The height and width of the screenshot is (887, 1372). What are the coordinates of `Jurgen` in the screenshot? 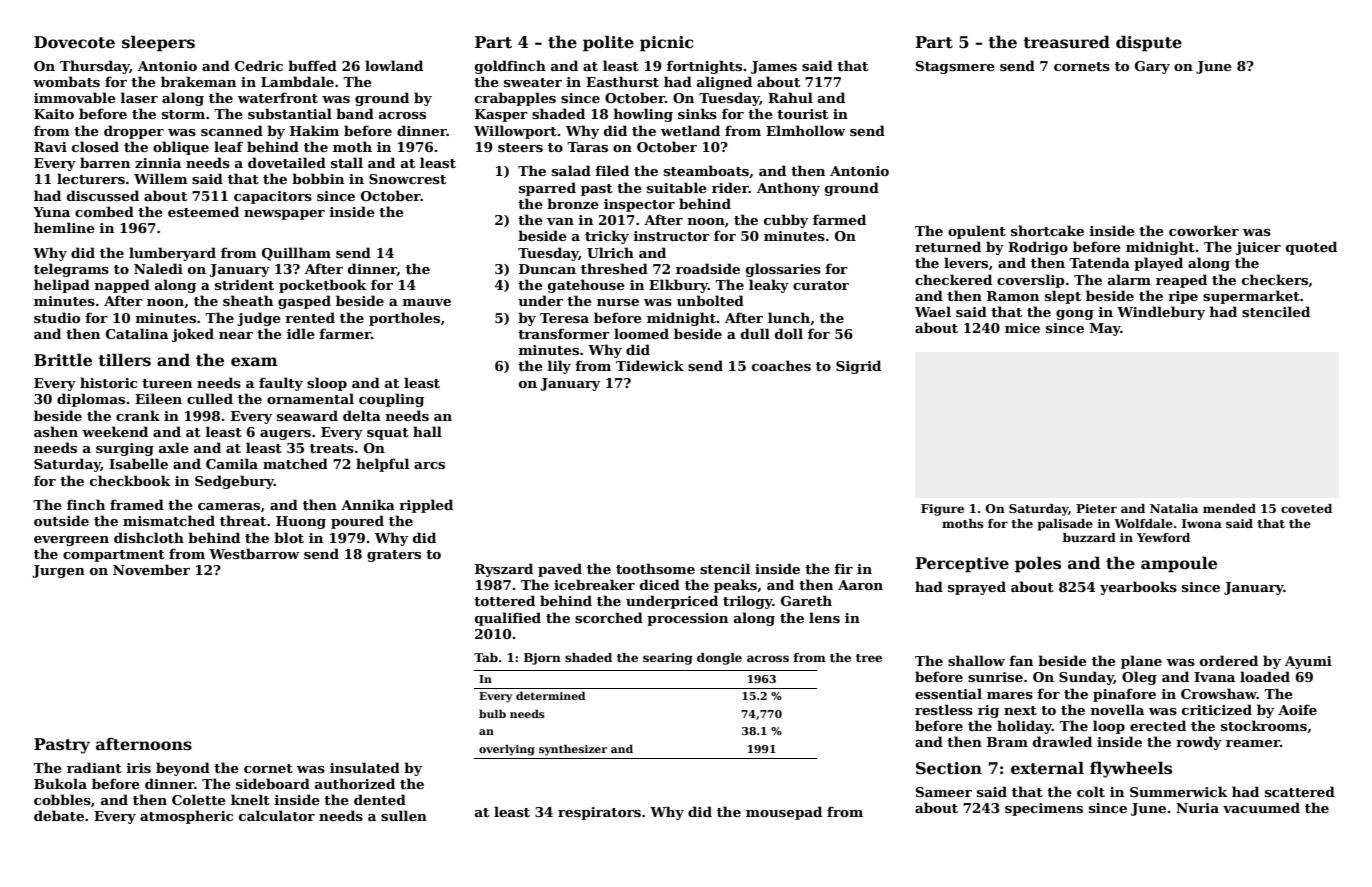 It's located at (58, 571).
